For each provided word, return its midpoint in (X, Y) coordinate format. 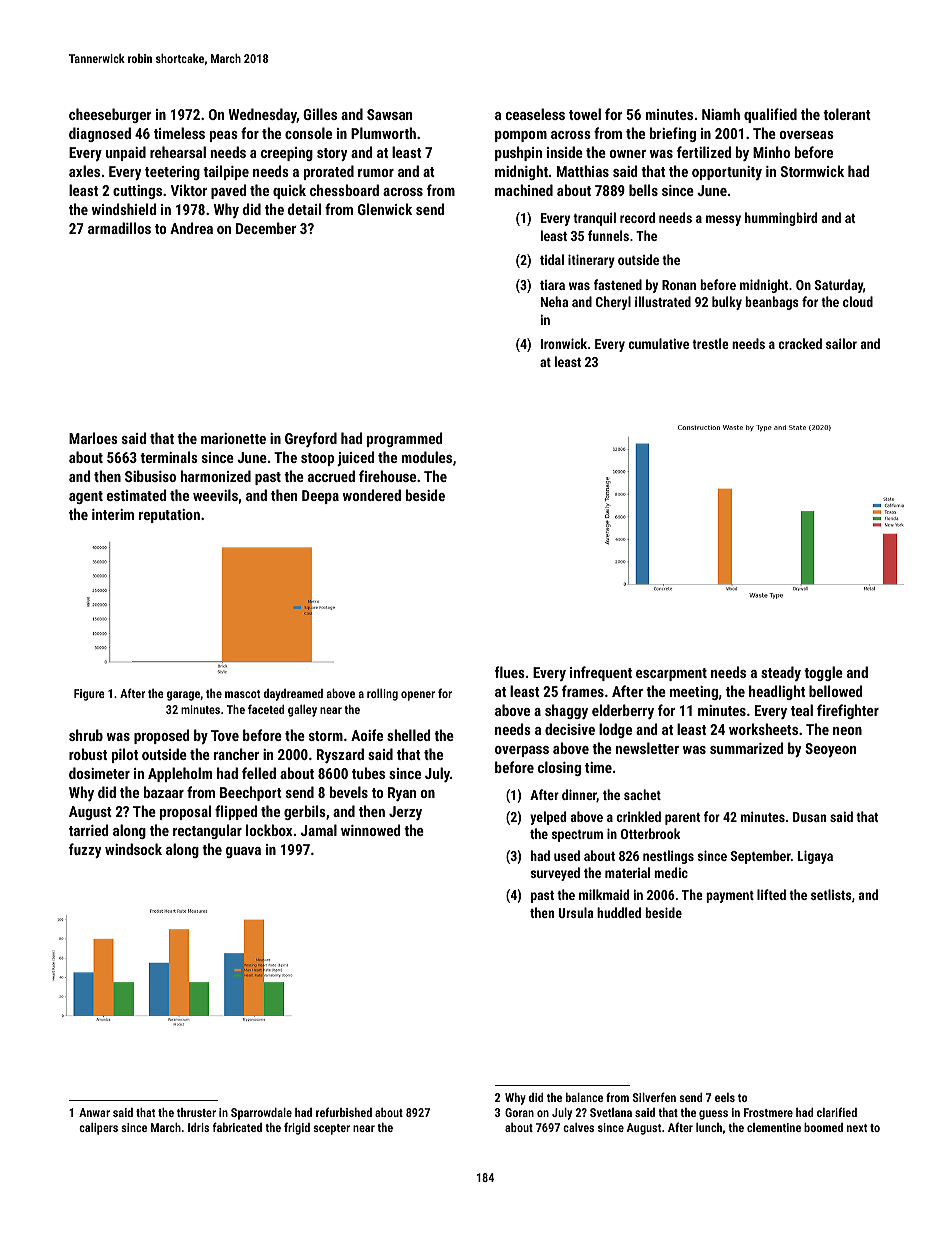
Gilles (320, 114)
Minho (771, 152)
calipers (98, 1129)
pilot (125, 755)
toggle (823, 673)
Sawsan (389, 114)
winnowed (370, 830)
